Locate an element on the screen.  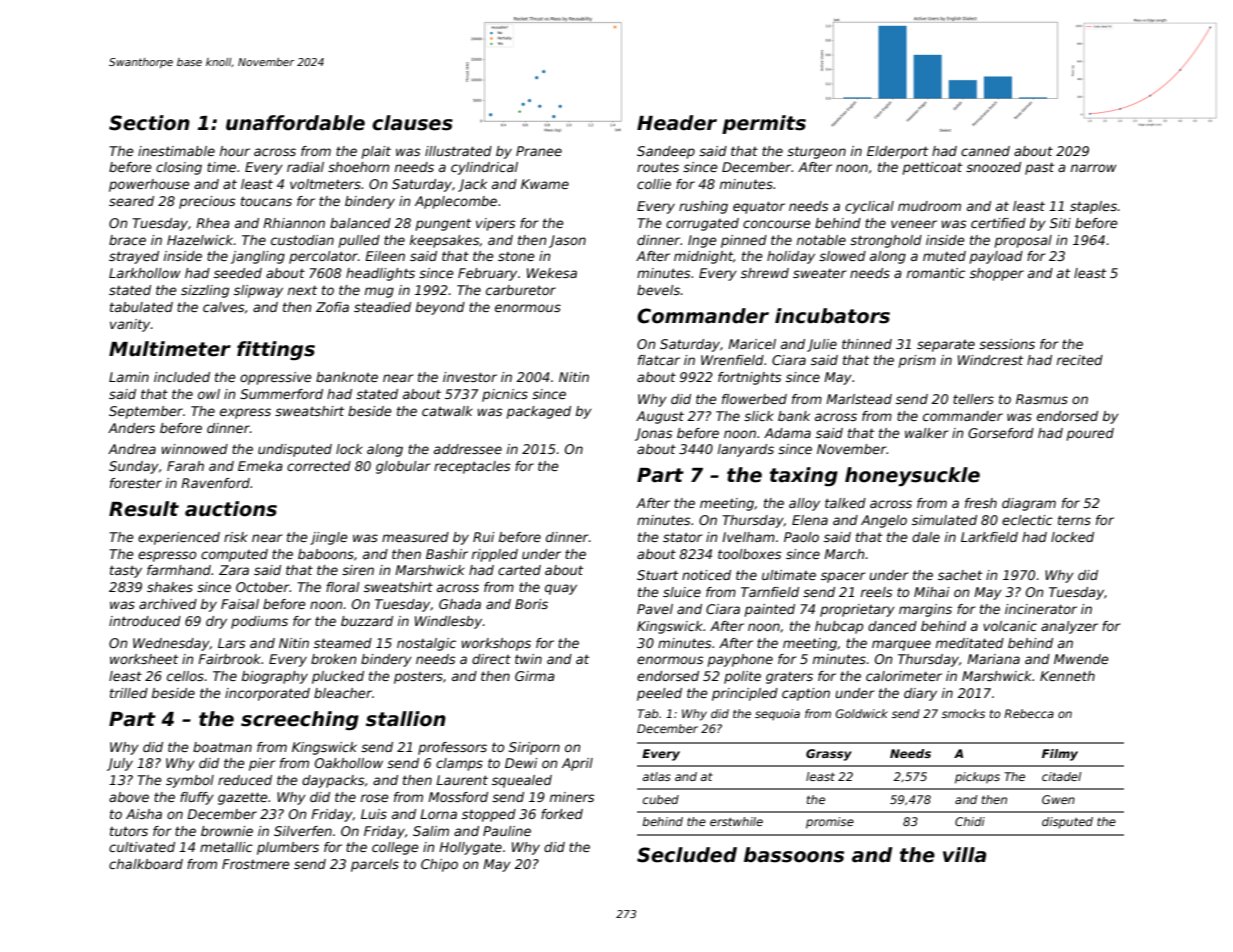
Siriporn is located at coordinates (534, 748).
